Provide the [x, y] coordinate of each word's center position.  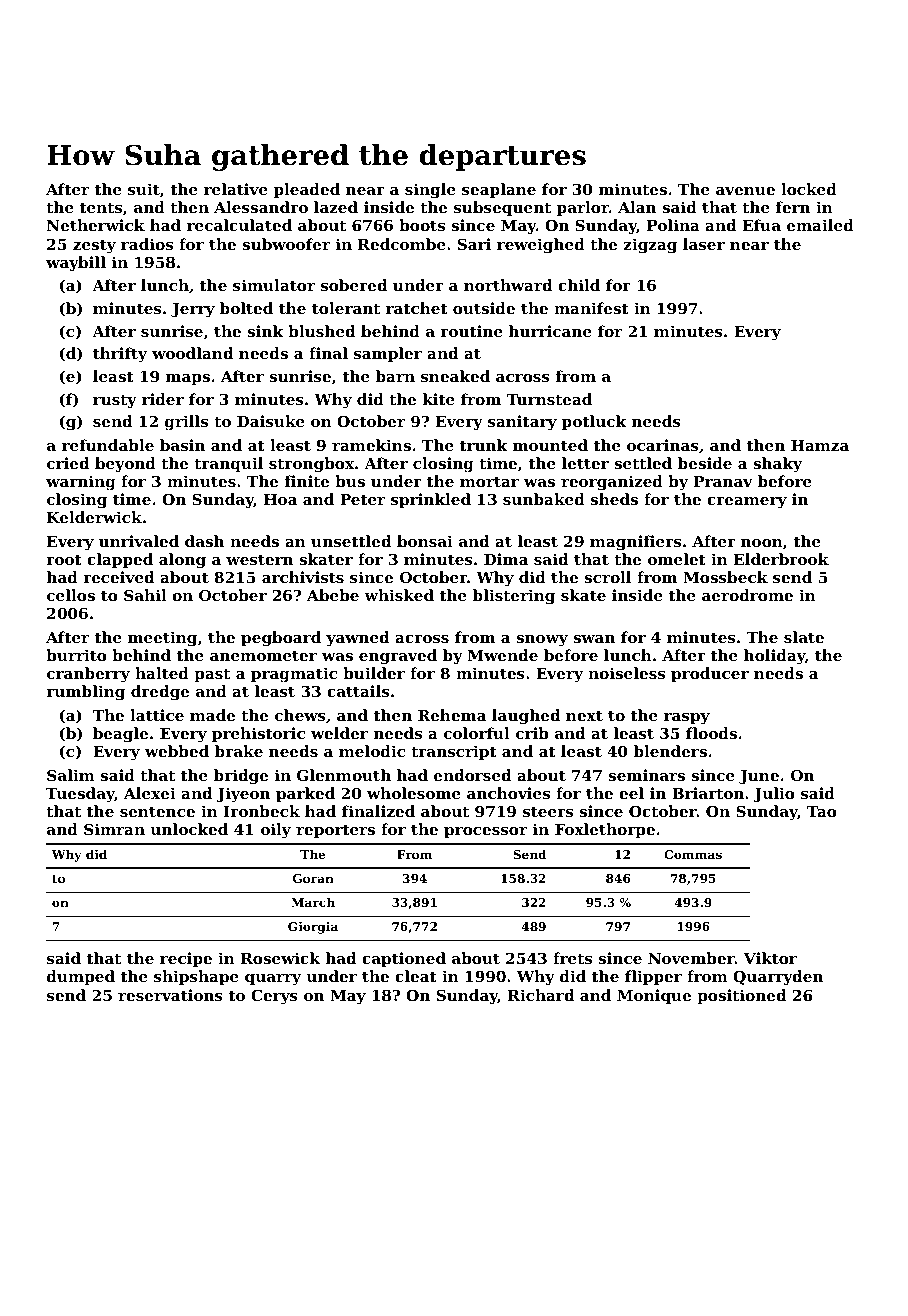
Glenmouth [344, 775]
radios [147, 244]
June [759, 777]
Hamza [820, 445]
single [430, 191]
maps [188, 379]
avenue [745, 191]
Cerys [274, 997]
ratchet [417, 308]
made [212, 715]
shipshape [196, 977]
